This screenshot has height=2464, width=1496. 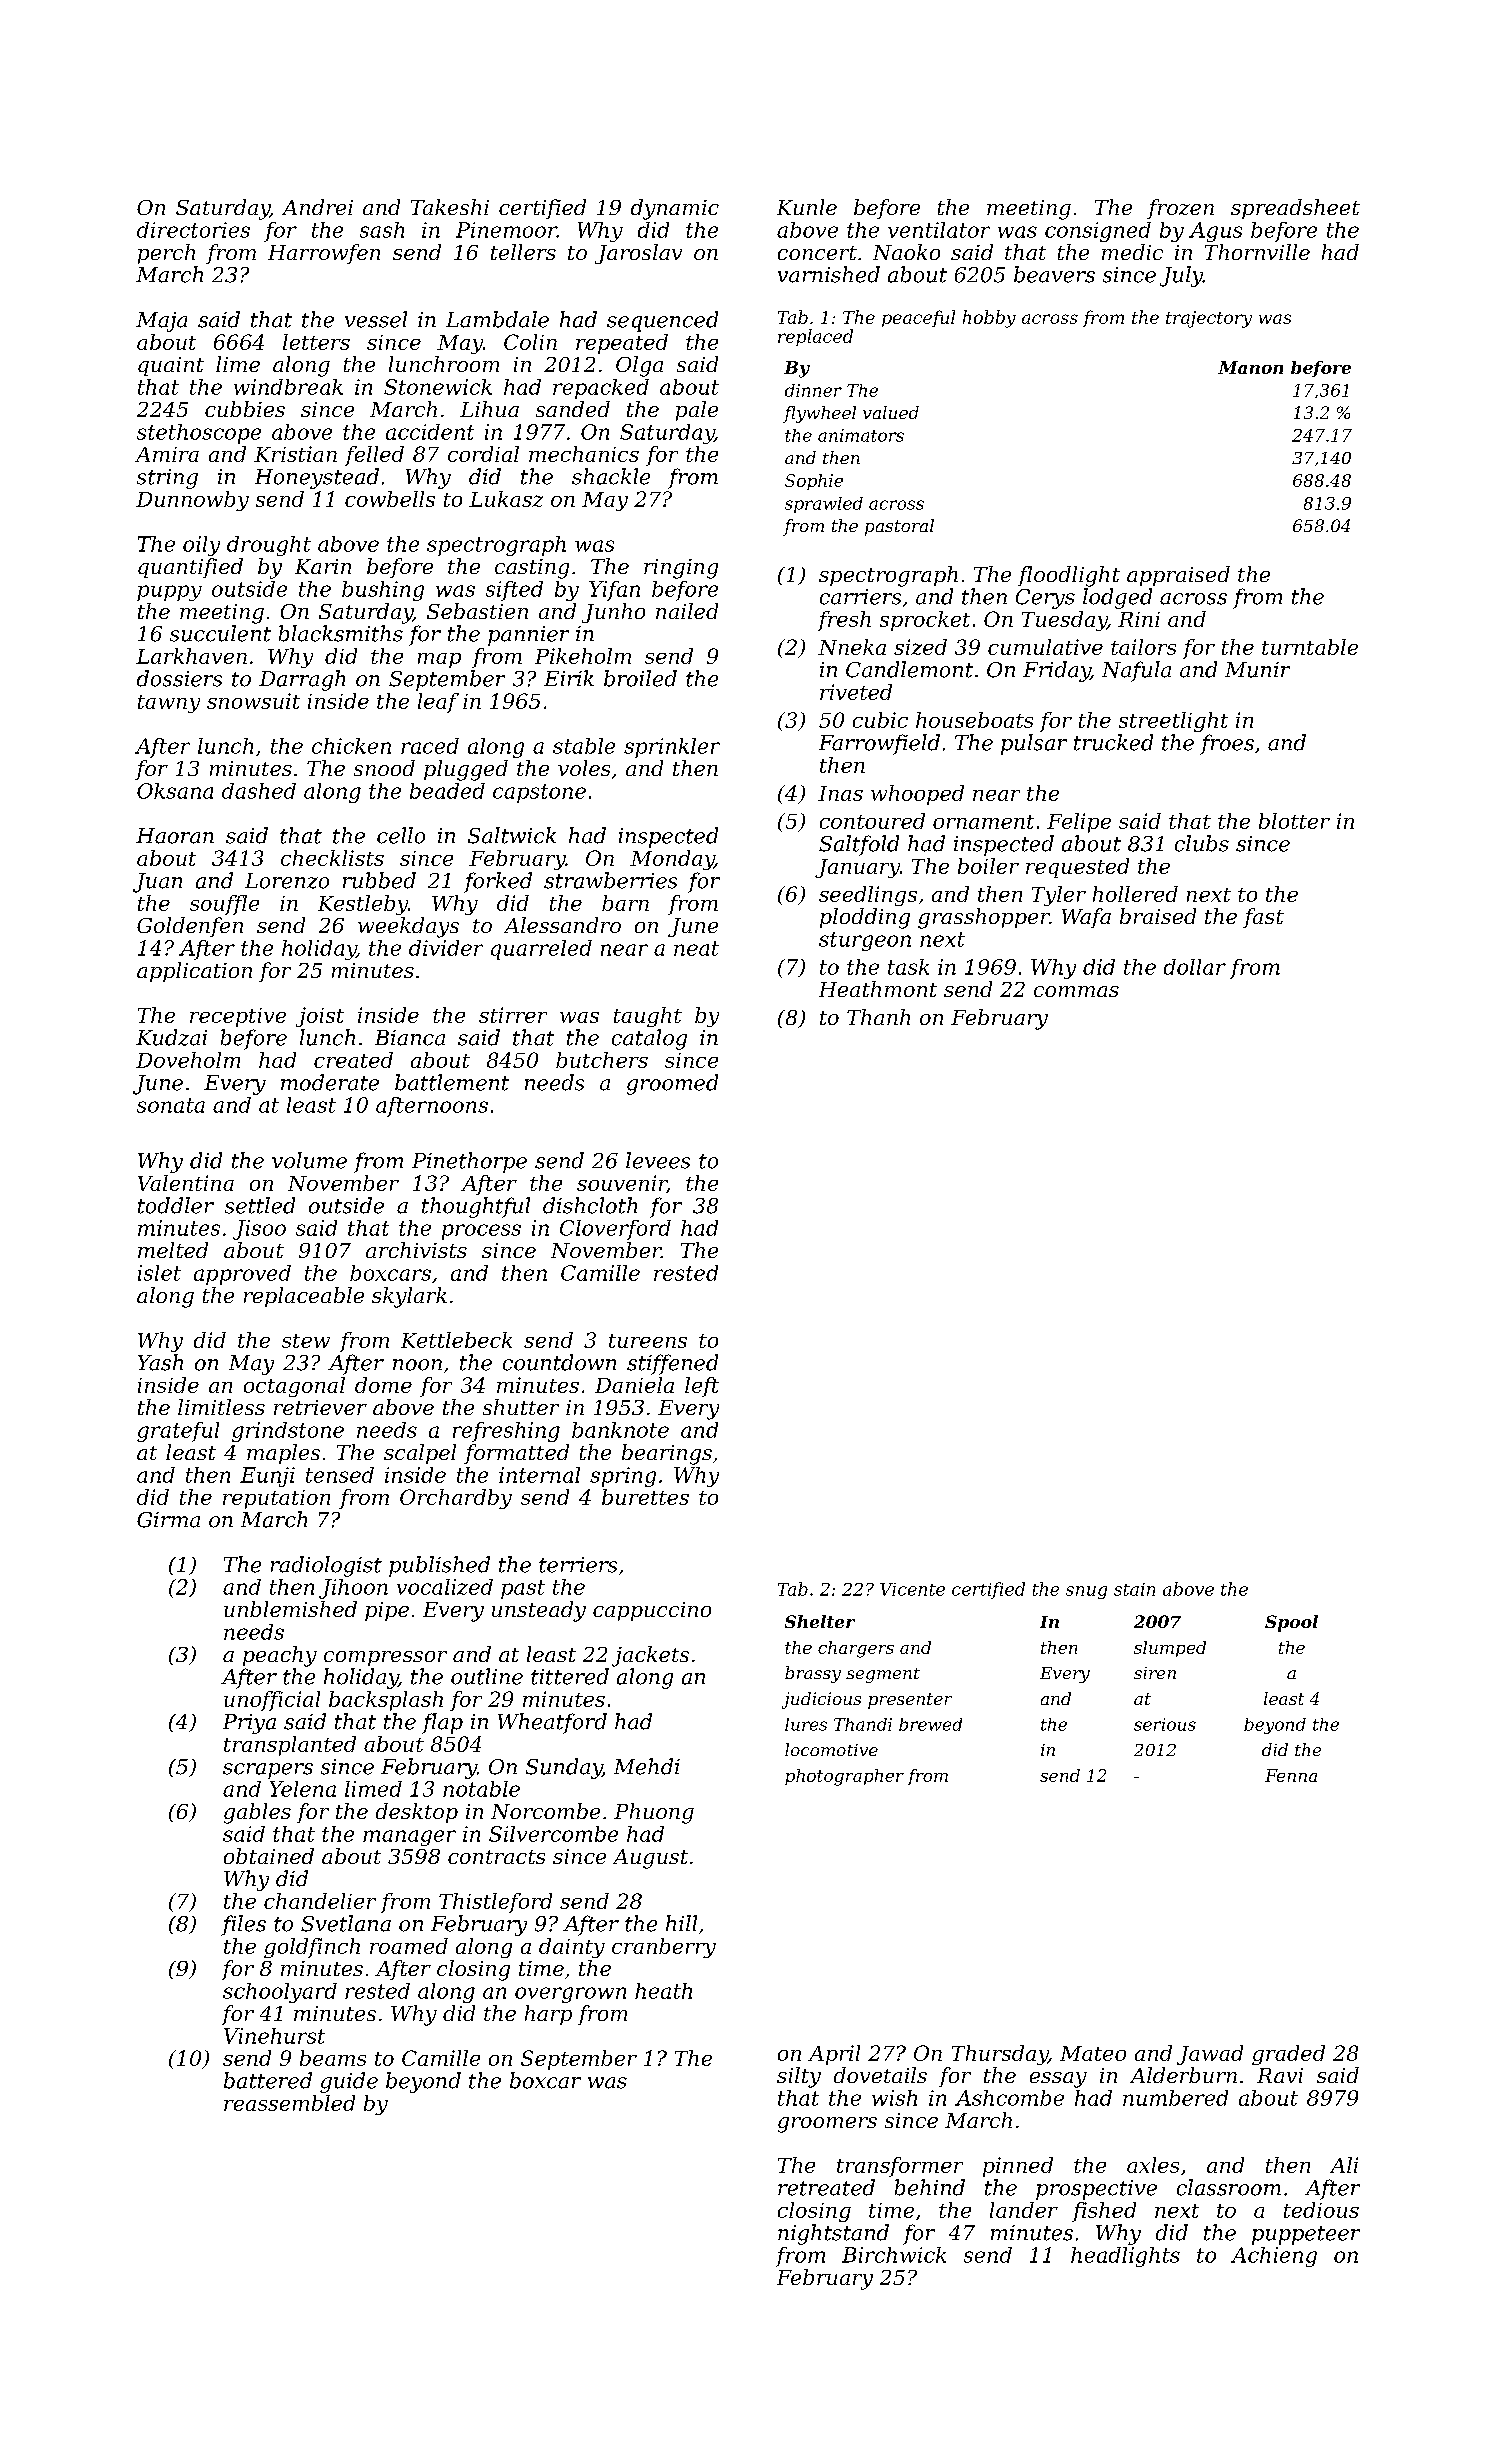 What do you see at coordinates (171, 366) in the screenshot?
I see `quaint` at bounding box center [171, 366].
